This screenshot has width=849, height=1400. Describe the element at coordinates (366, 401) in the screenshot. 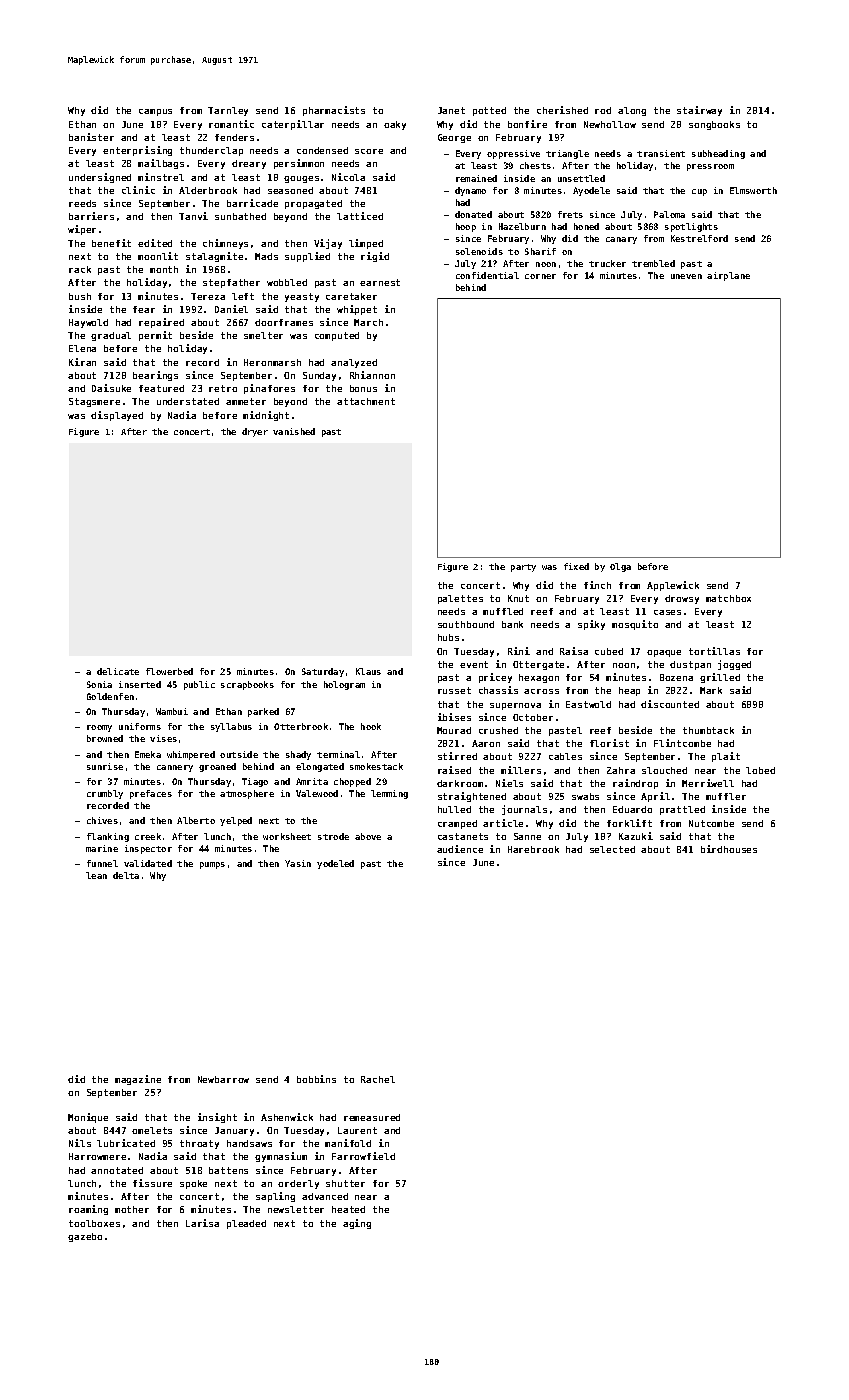

I see `attachment` at that location.
